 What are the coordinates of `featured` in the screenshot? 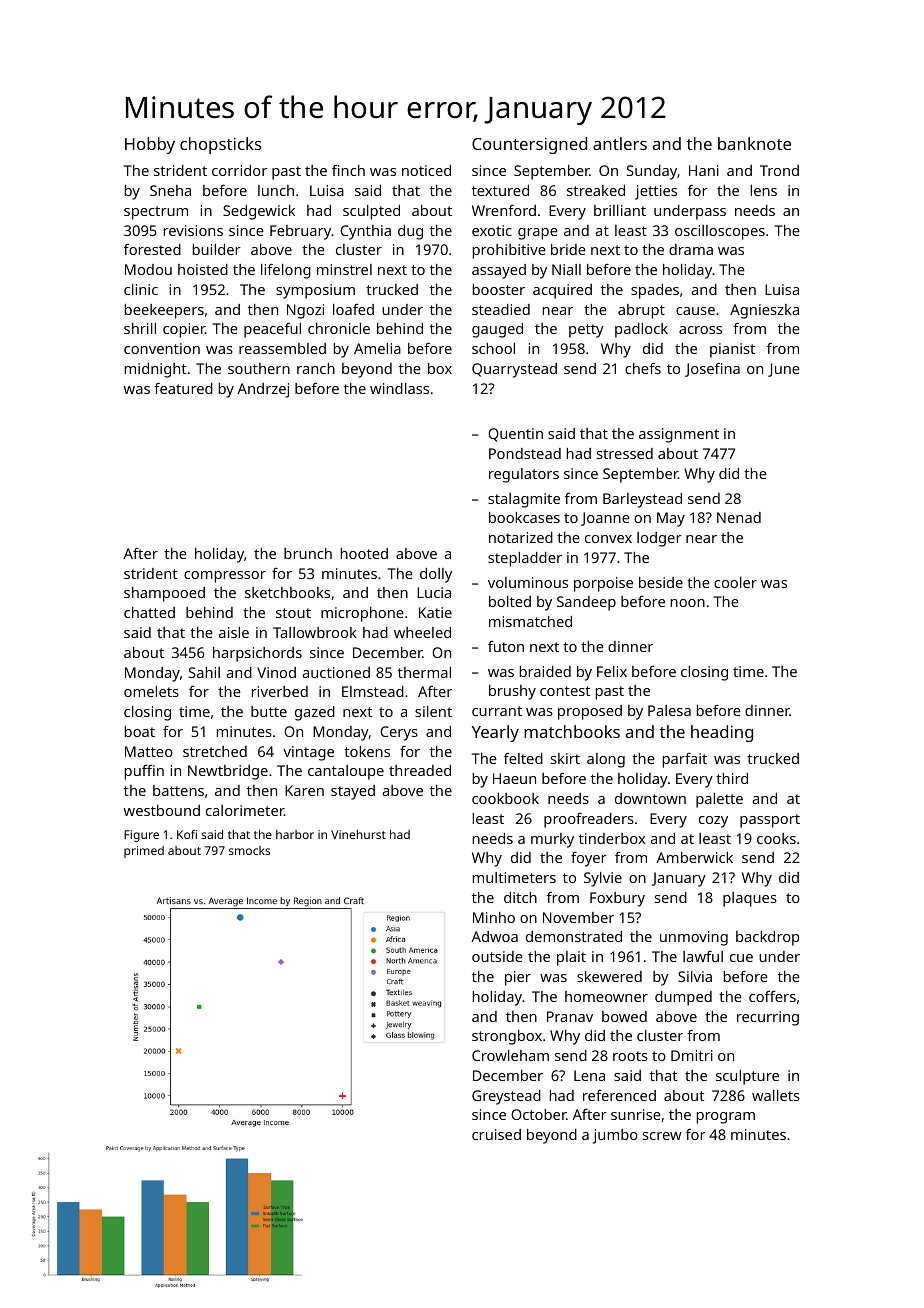 It's located at (183, 388).
